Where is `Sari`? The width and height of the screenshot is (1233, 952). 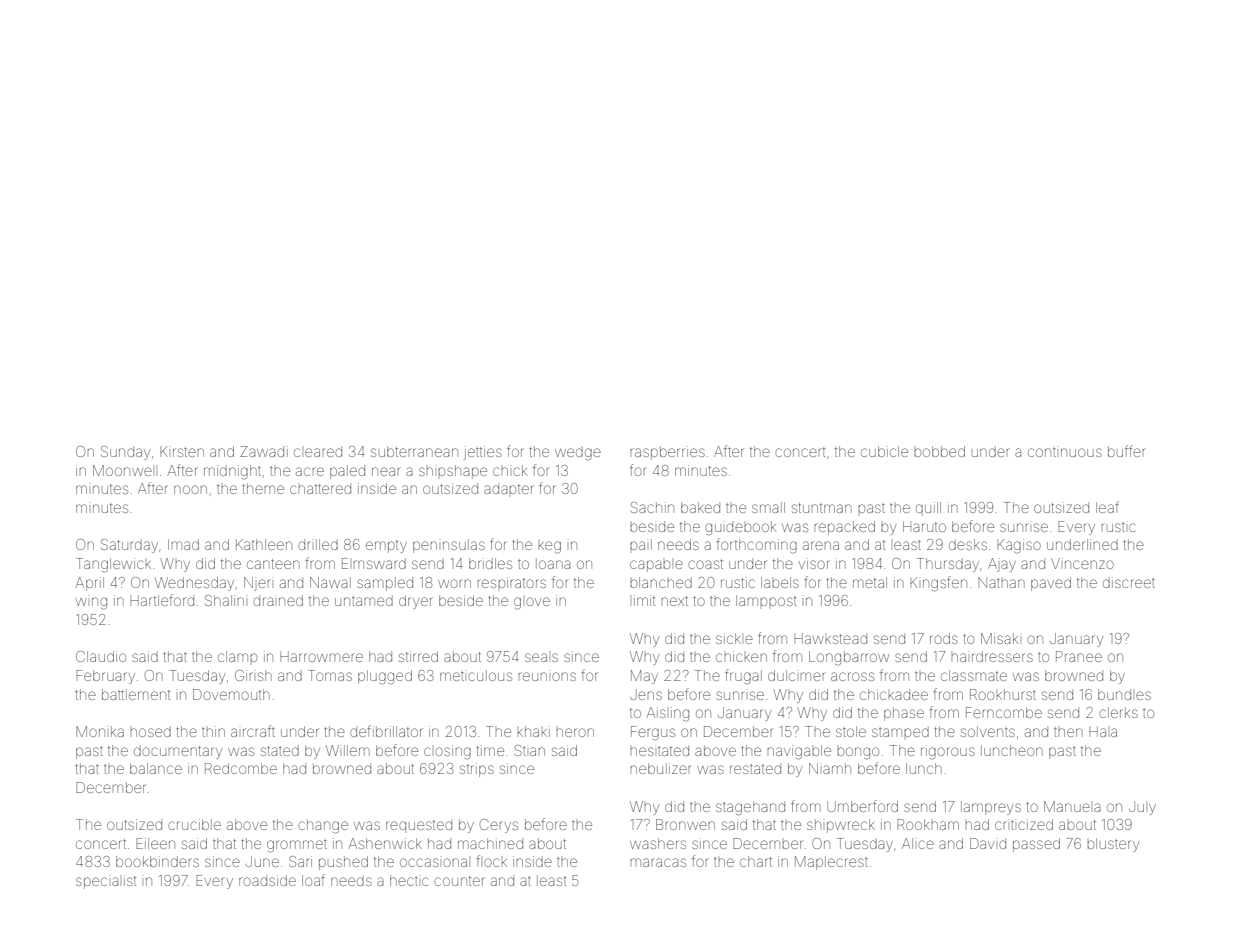
Sari is located at coordinates (300, 861).
